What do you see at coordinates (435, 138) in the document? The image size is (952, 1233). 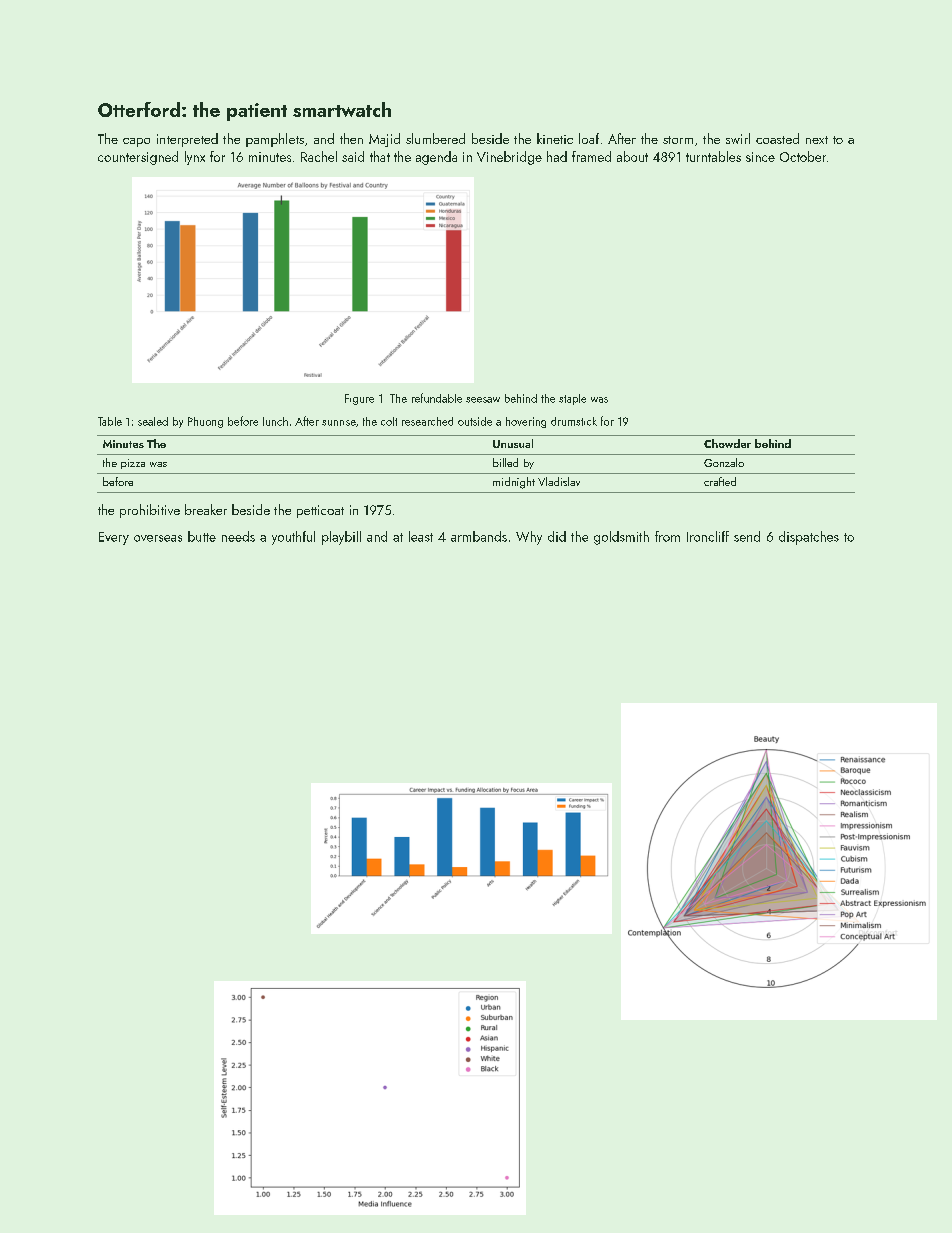 I see `slumbered` at bounding box center [435, 138].
